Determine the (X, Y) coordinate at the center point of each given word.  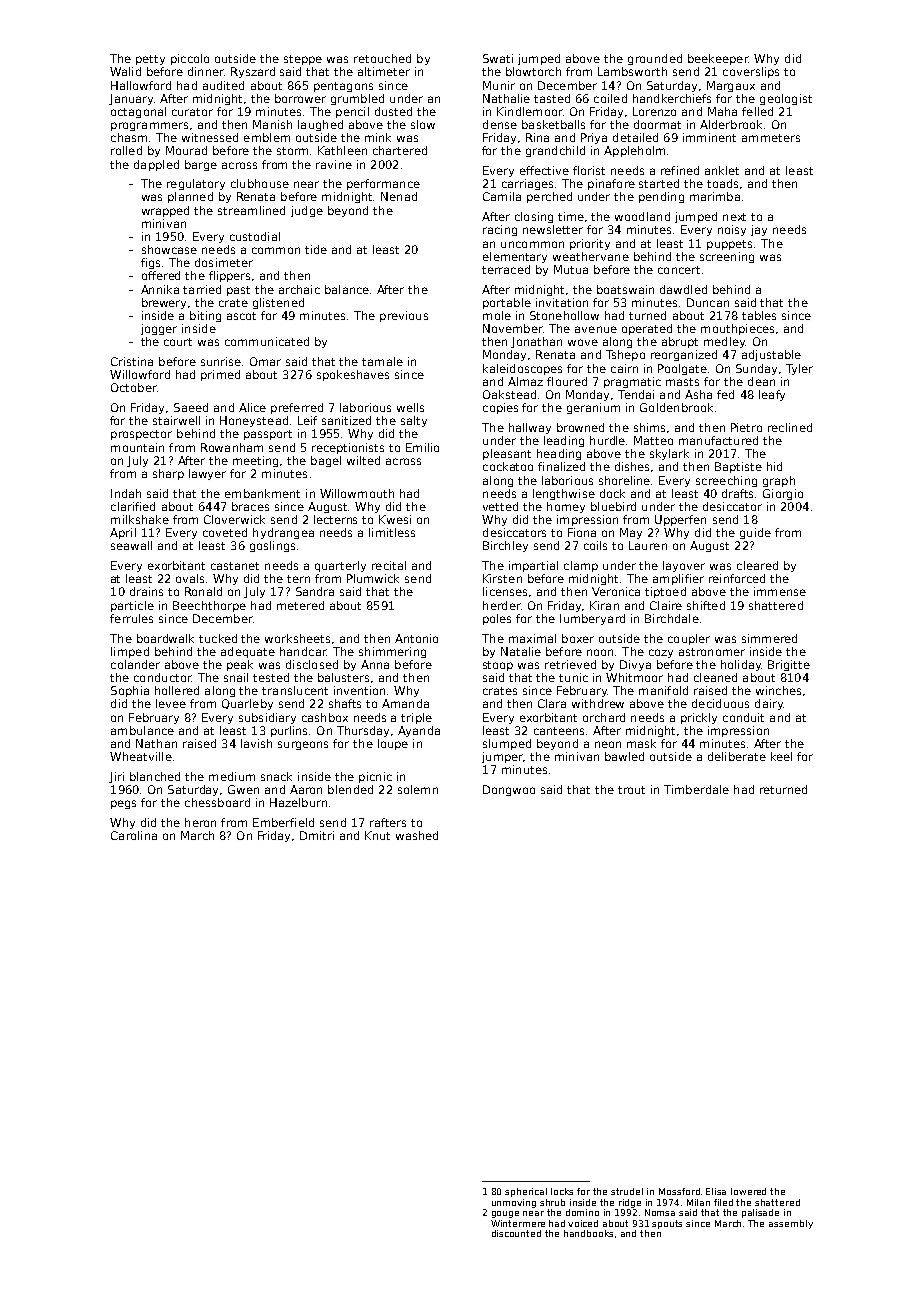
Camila (502, 196)
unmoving (514, 1203)
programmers (149, 126)
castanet (235, 566)
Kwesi (395, 519)
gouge (505, 1214)
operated (647, 329)
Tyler (799, 369)
